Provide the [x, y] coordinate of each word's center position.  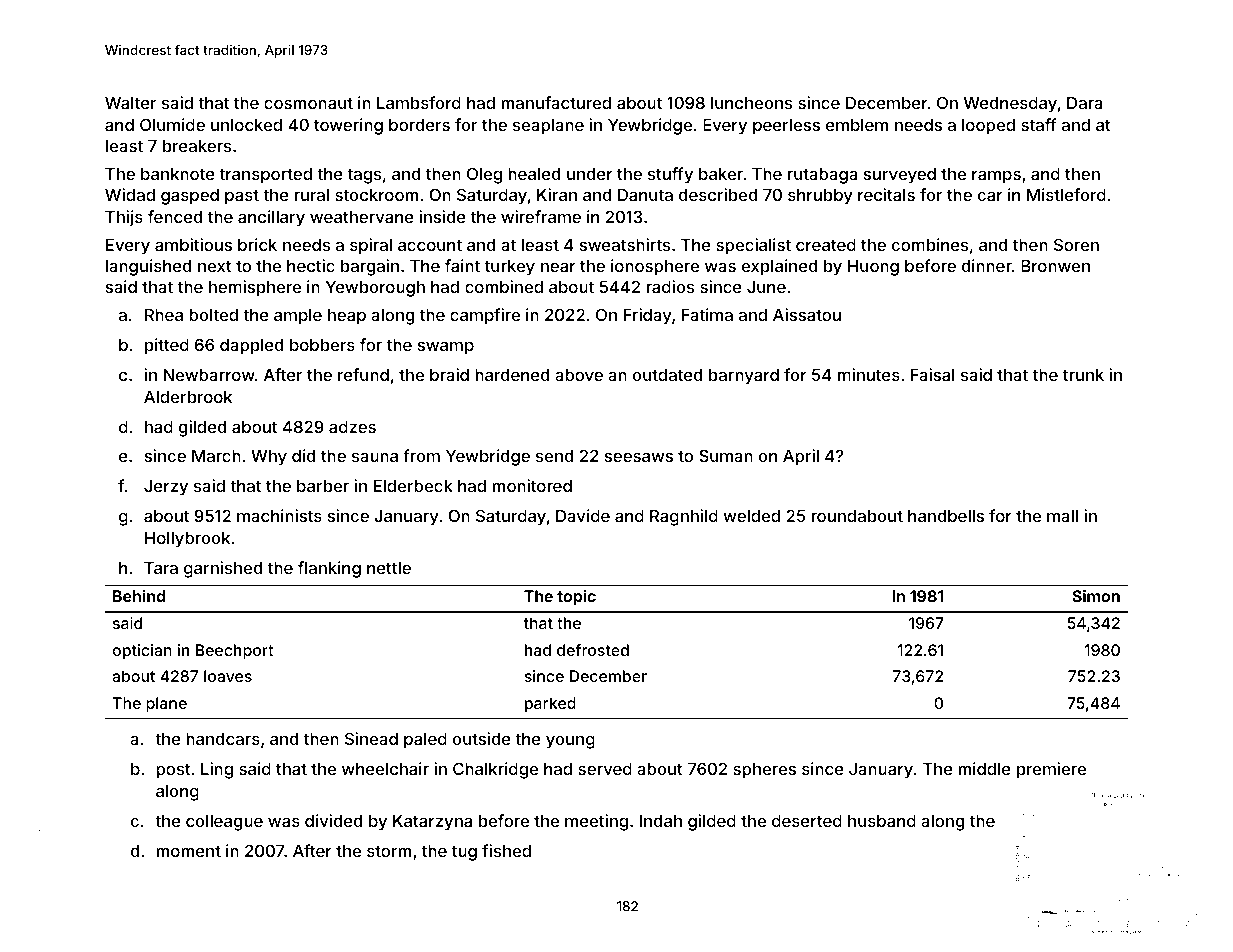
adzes [352, 427]
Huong [873, 268]
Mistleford [1066, 194]
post [173, 771]
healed [534, 174]
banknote [178, 174]
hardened [512, 375]
